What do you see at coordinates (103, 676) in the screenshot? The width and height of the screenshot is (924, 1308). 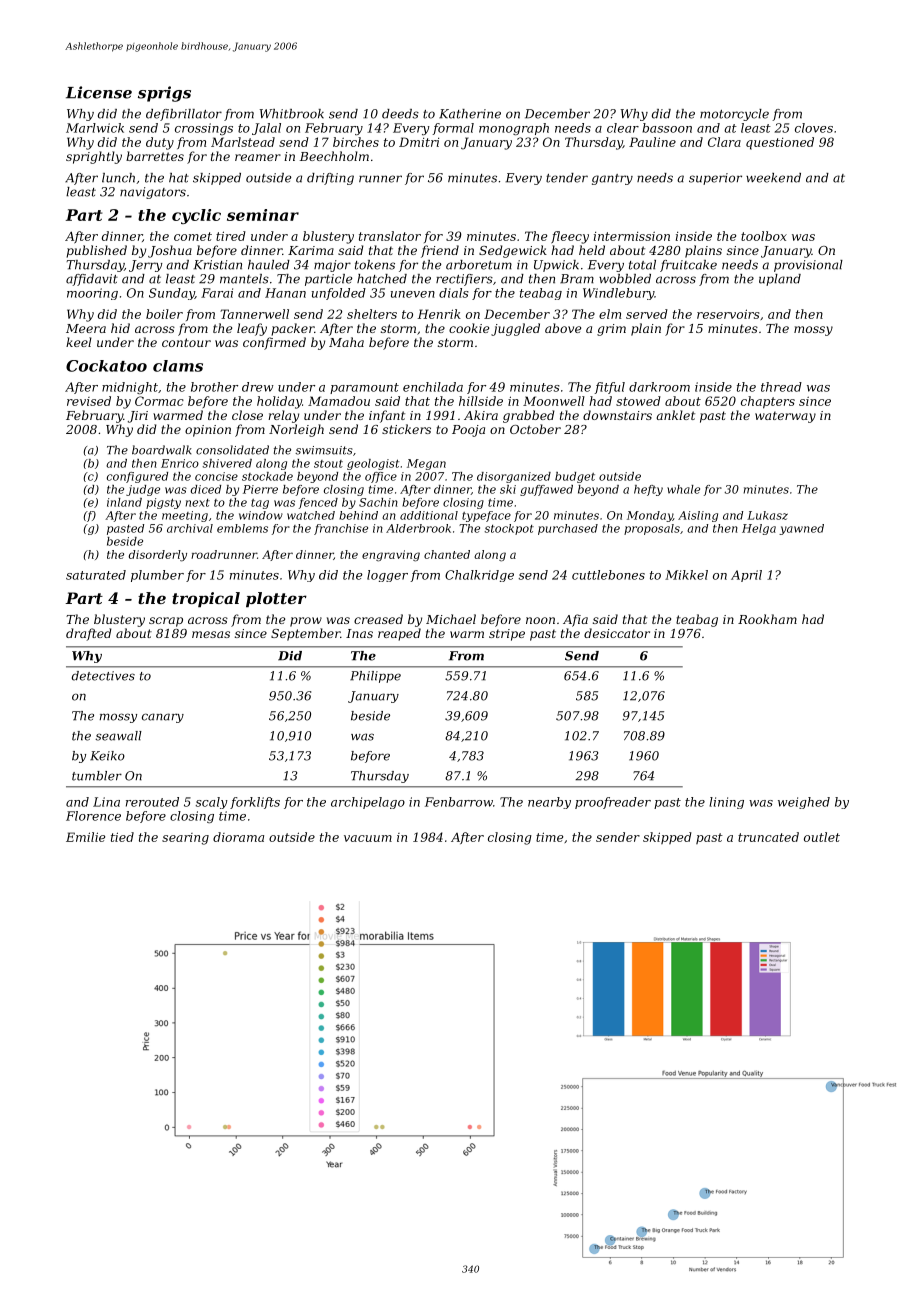 I see `detectives` at bounding box center [103, 676].
